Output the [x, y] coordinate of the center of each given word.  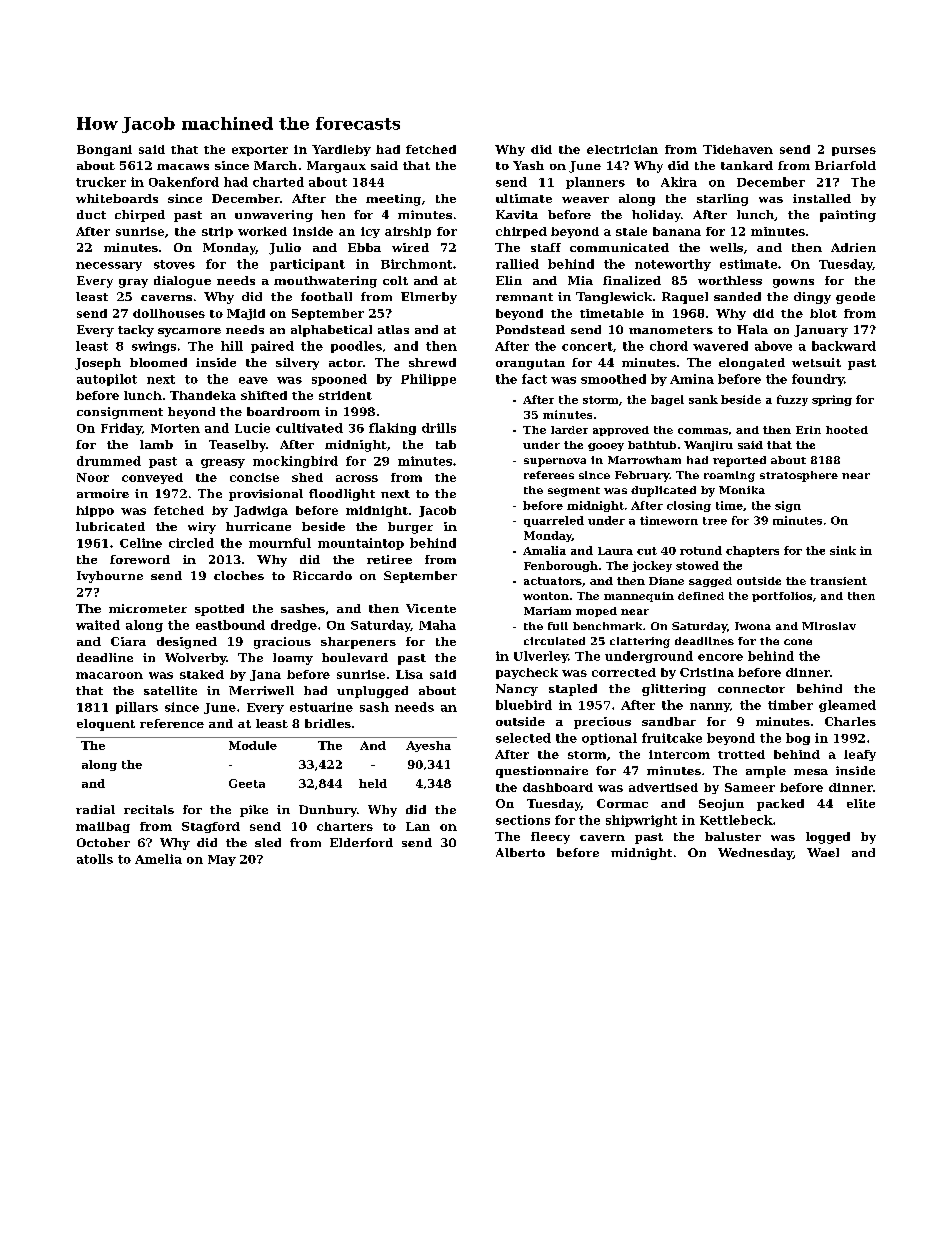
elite [861, 803]
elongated [752, 364]
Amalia [544, 550]
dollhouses [169, 313]
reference [172, 723]
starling [722, 200]
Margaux [336, 167]
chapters [752, 551]
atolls [95, 859]
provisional [266, 495]
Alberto [520, 852]
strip [217, 232]
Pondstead [530, 329]
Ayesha [428, 746]
